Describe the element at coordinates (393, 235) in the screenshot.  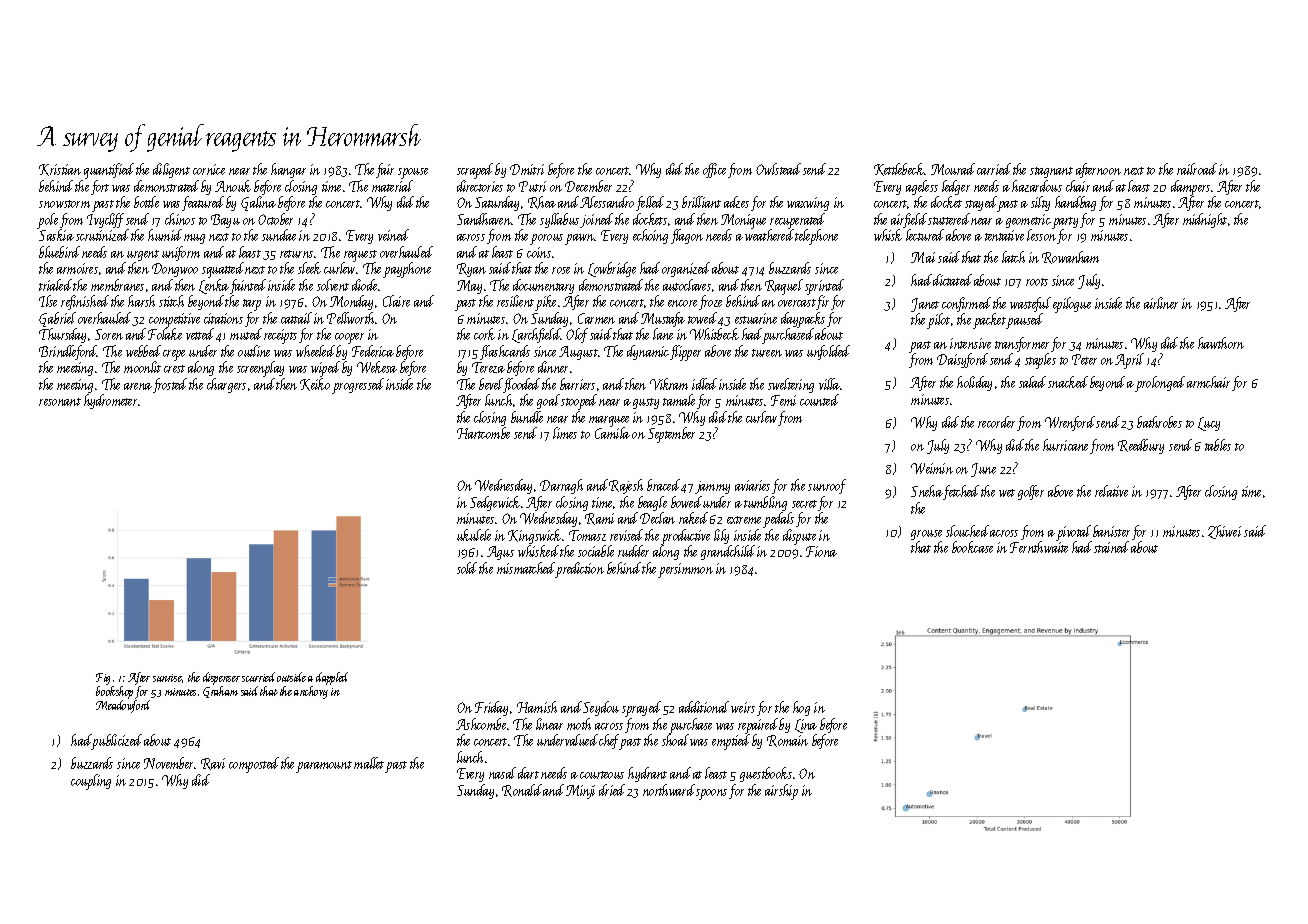
I see `veined` at that location.
